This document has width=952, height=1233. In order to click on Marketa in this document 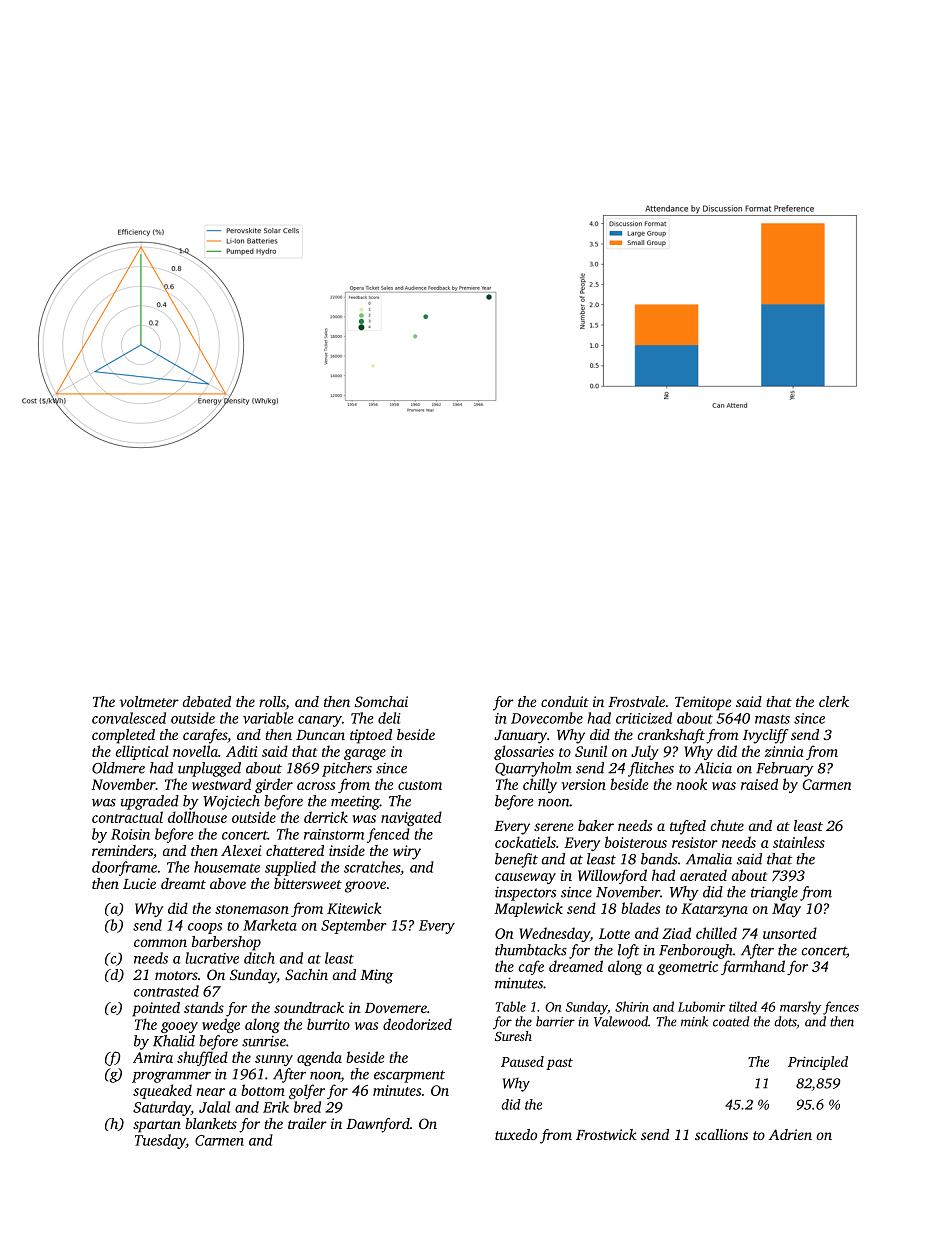, I will do `click(270, 925)`.
